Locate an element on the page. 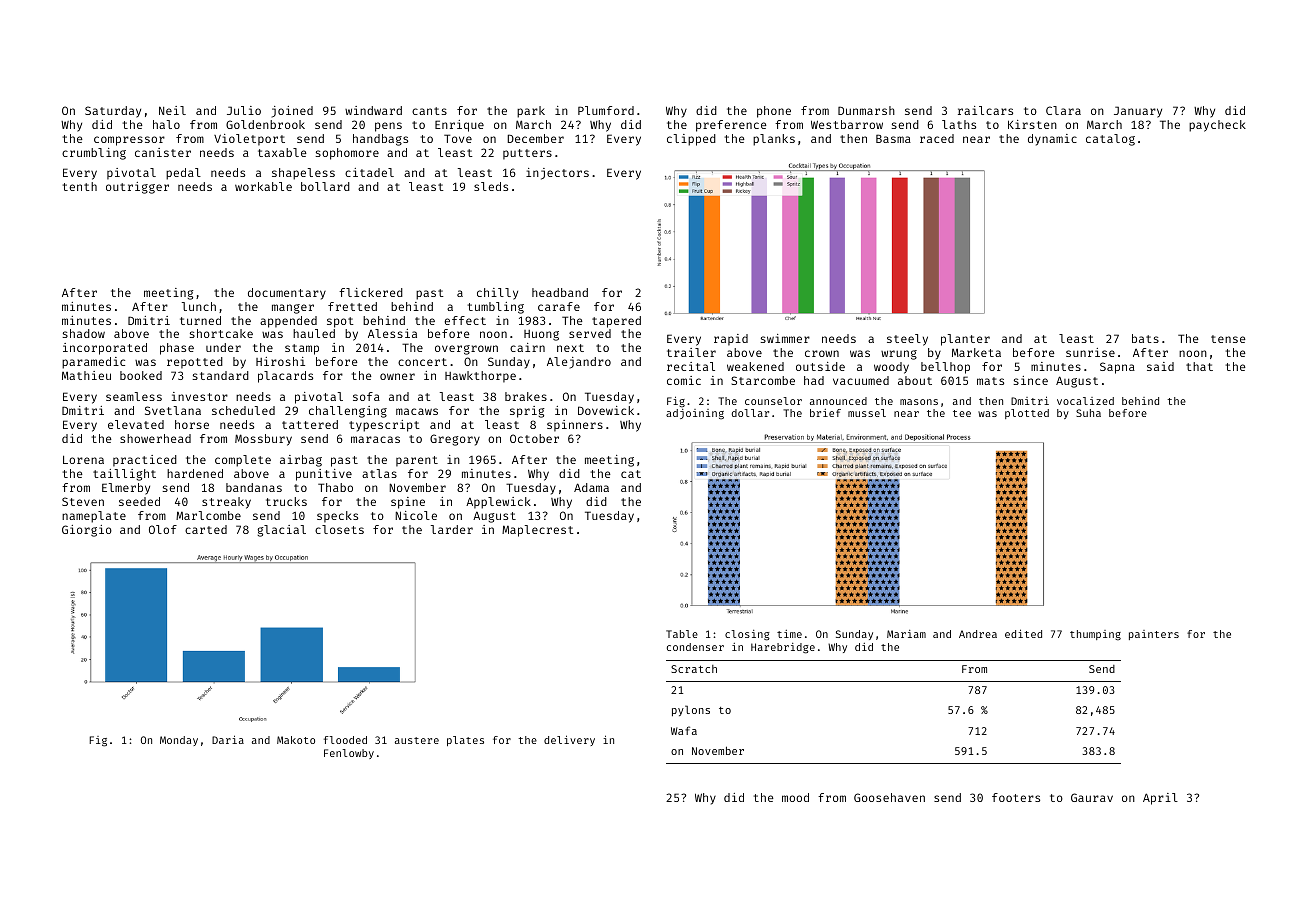 Image resolution: width=1308 pixels, height=924 pixels. Plumford is located at coordinates (606, 110).
